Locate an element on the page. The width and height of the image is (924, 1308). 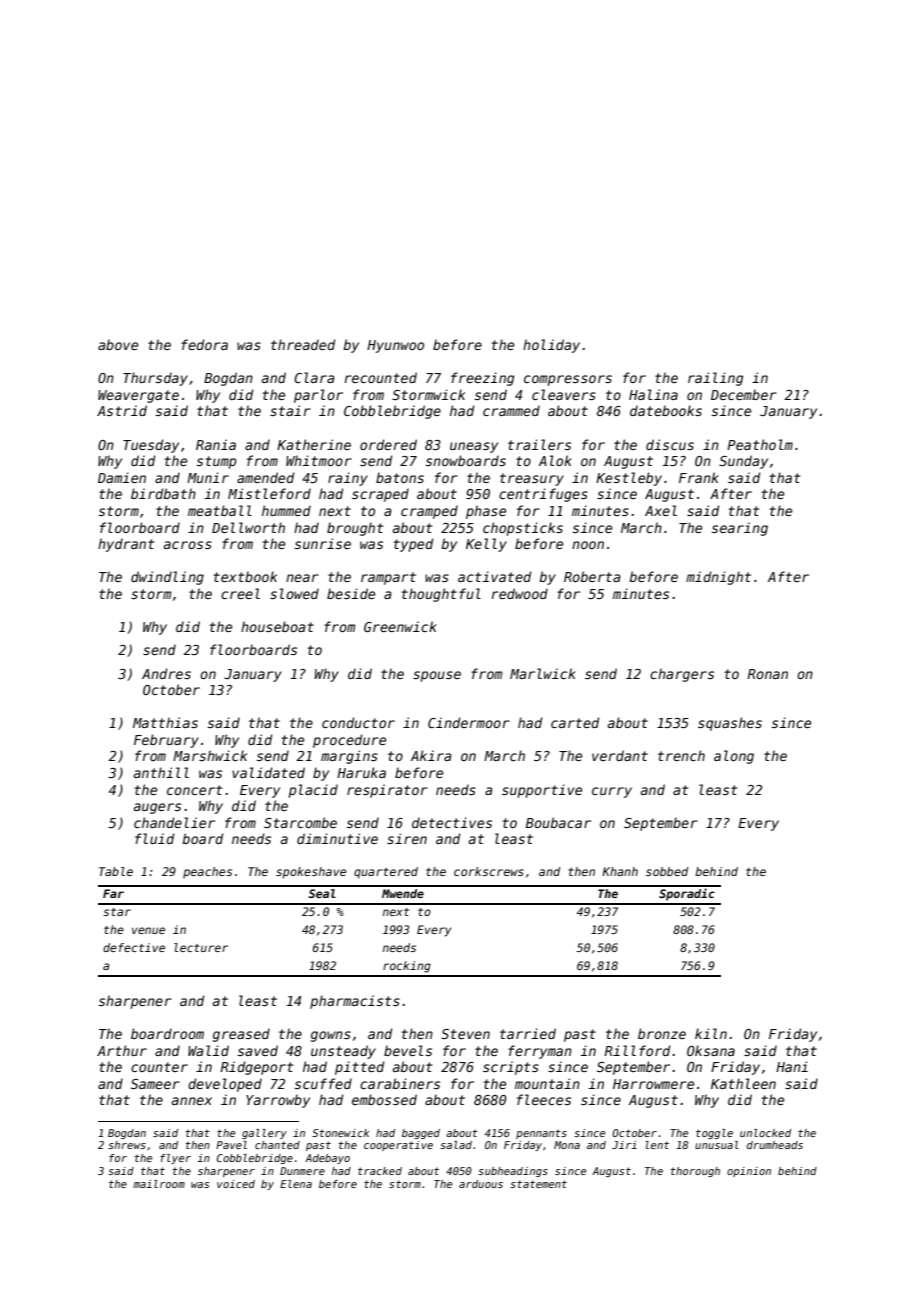
along is located at coordinates (734, 757).
